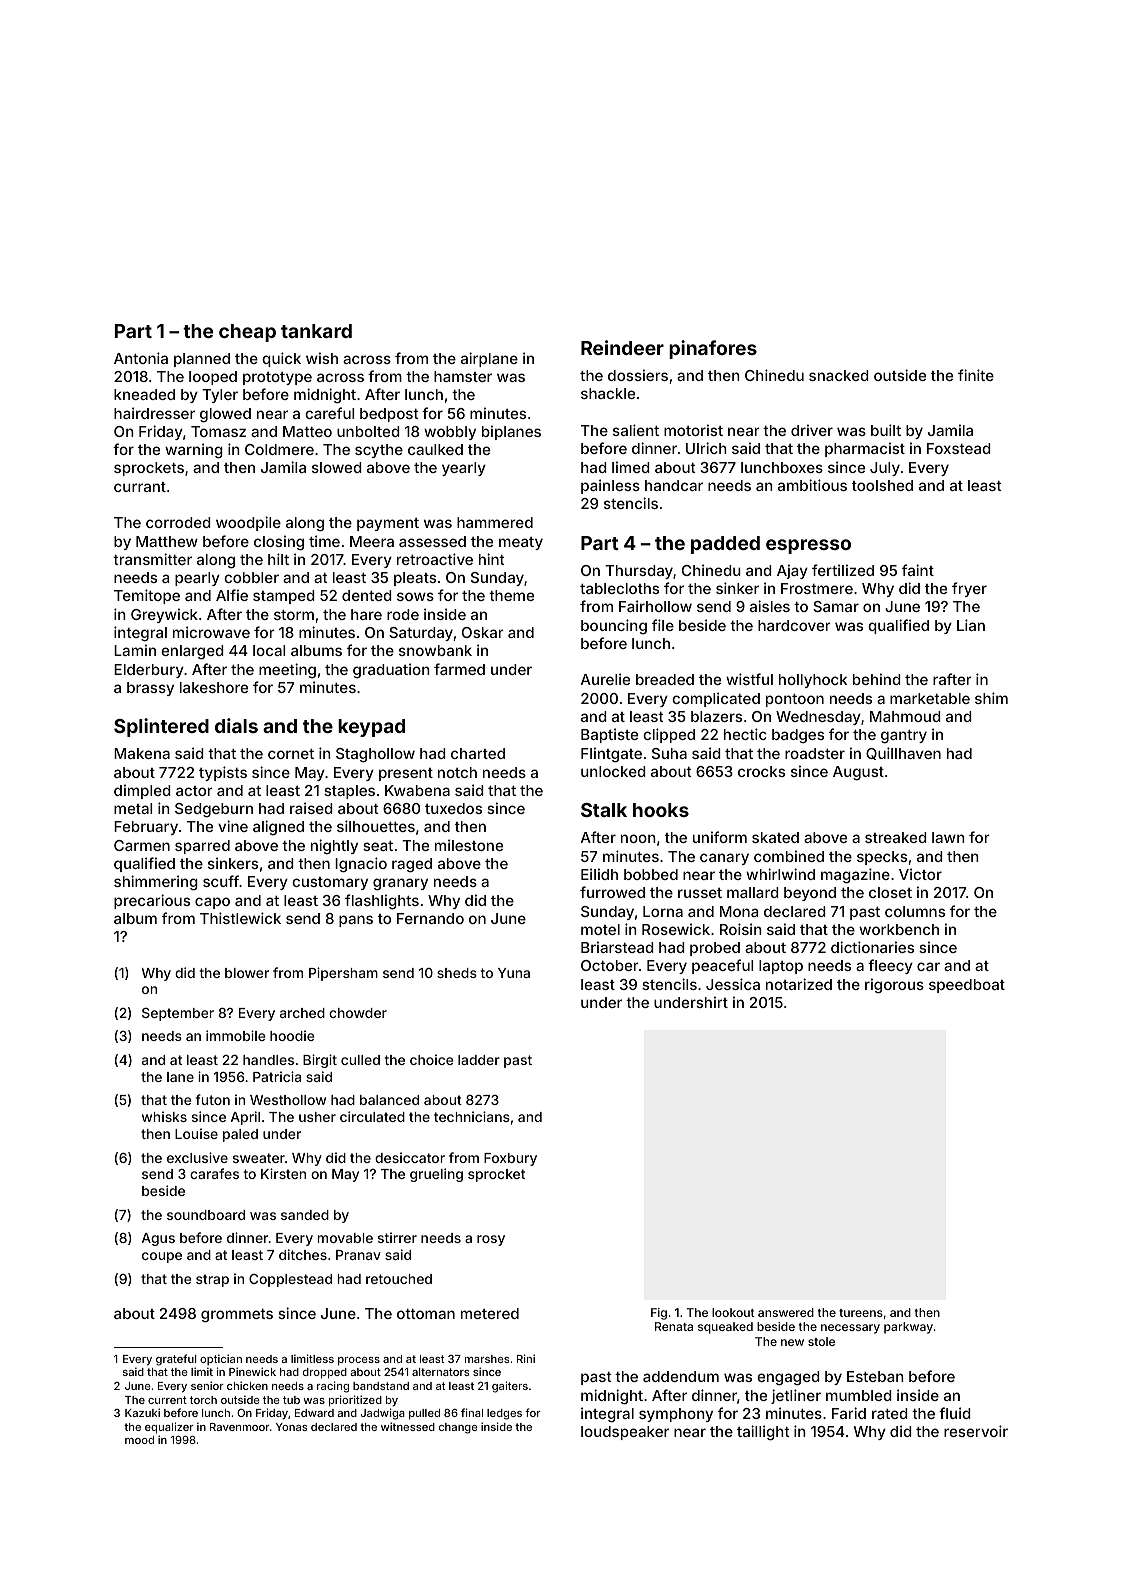  I want to click on lawn, so click(948, 837).
